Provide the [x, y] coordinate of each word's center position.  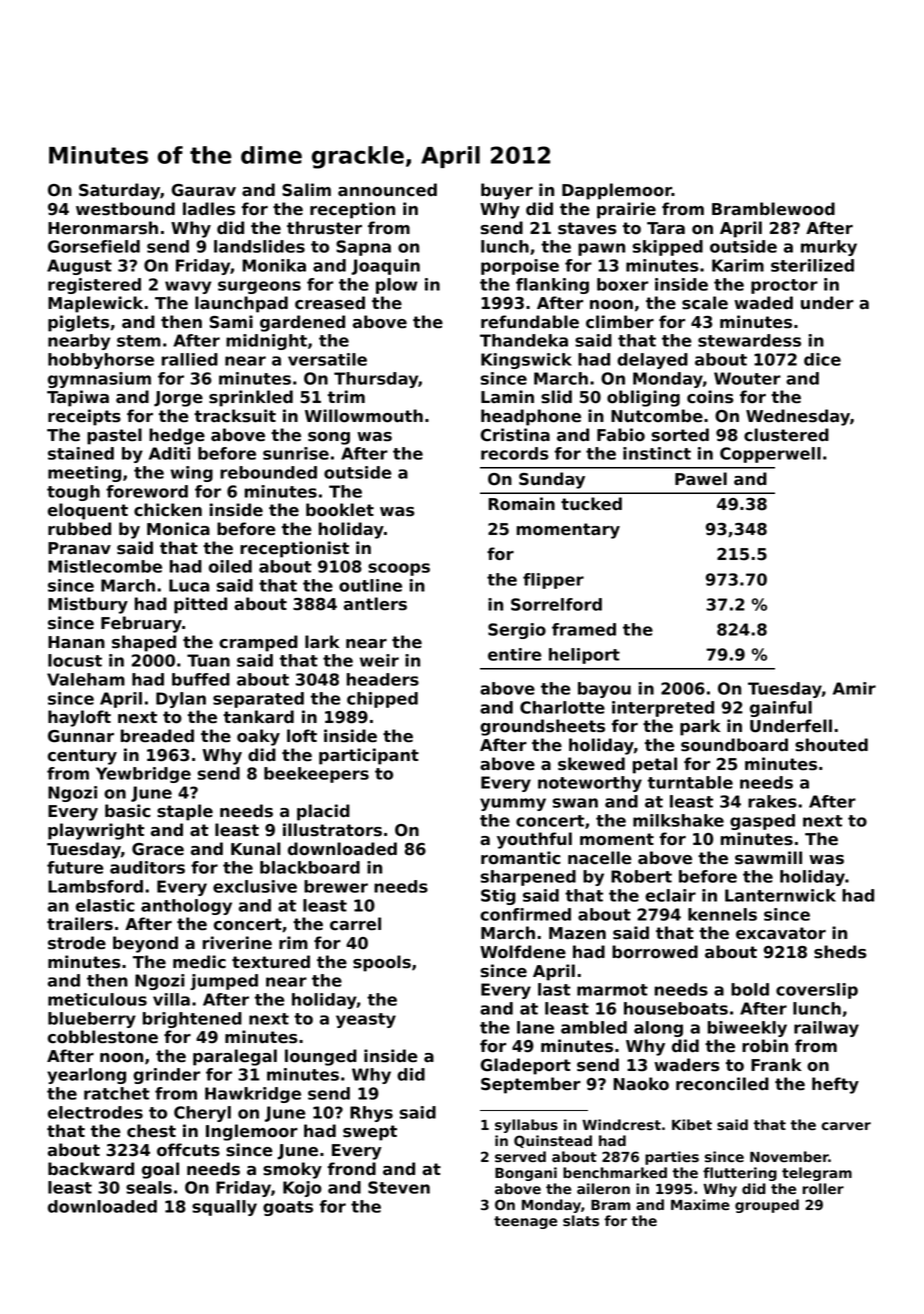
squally [224, 1208]
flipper [553, 581]
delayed [652, 361]
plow [397, 286]
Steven [399, 1187]
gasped [762, 822]
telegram [817, 1174]
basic [128, 811]
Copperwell [770, 455]
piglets [78, 323]
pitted [200, 605]
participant [369, 756]
